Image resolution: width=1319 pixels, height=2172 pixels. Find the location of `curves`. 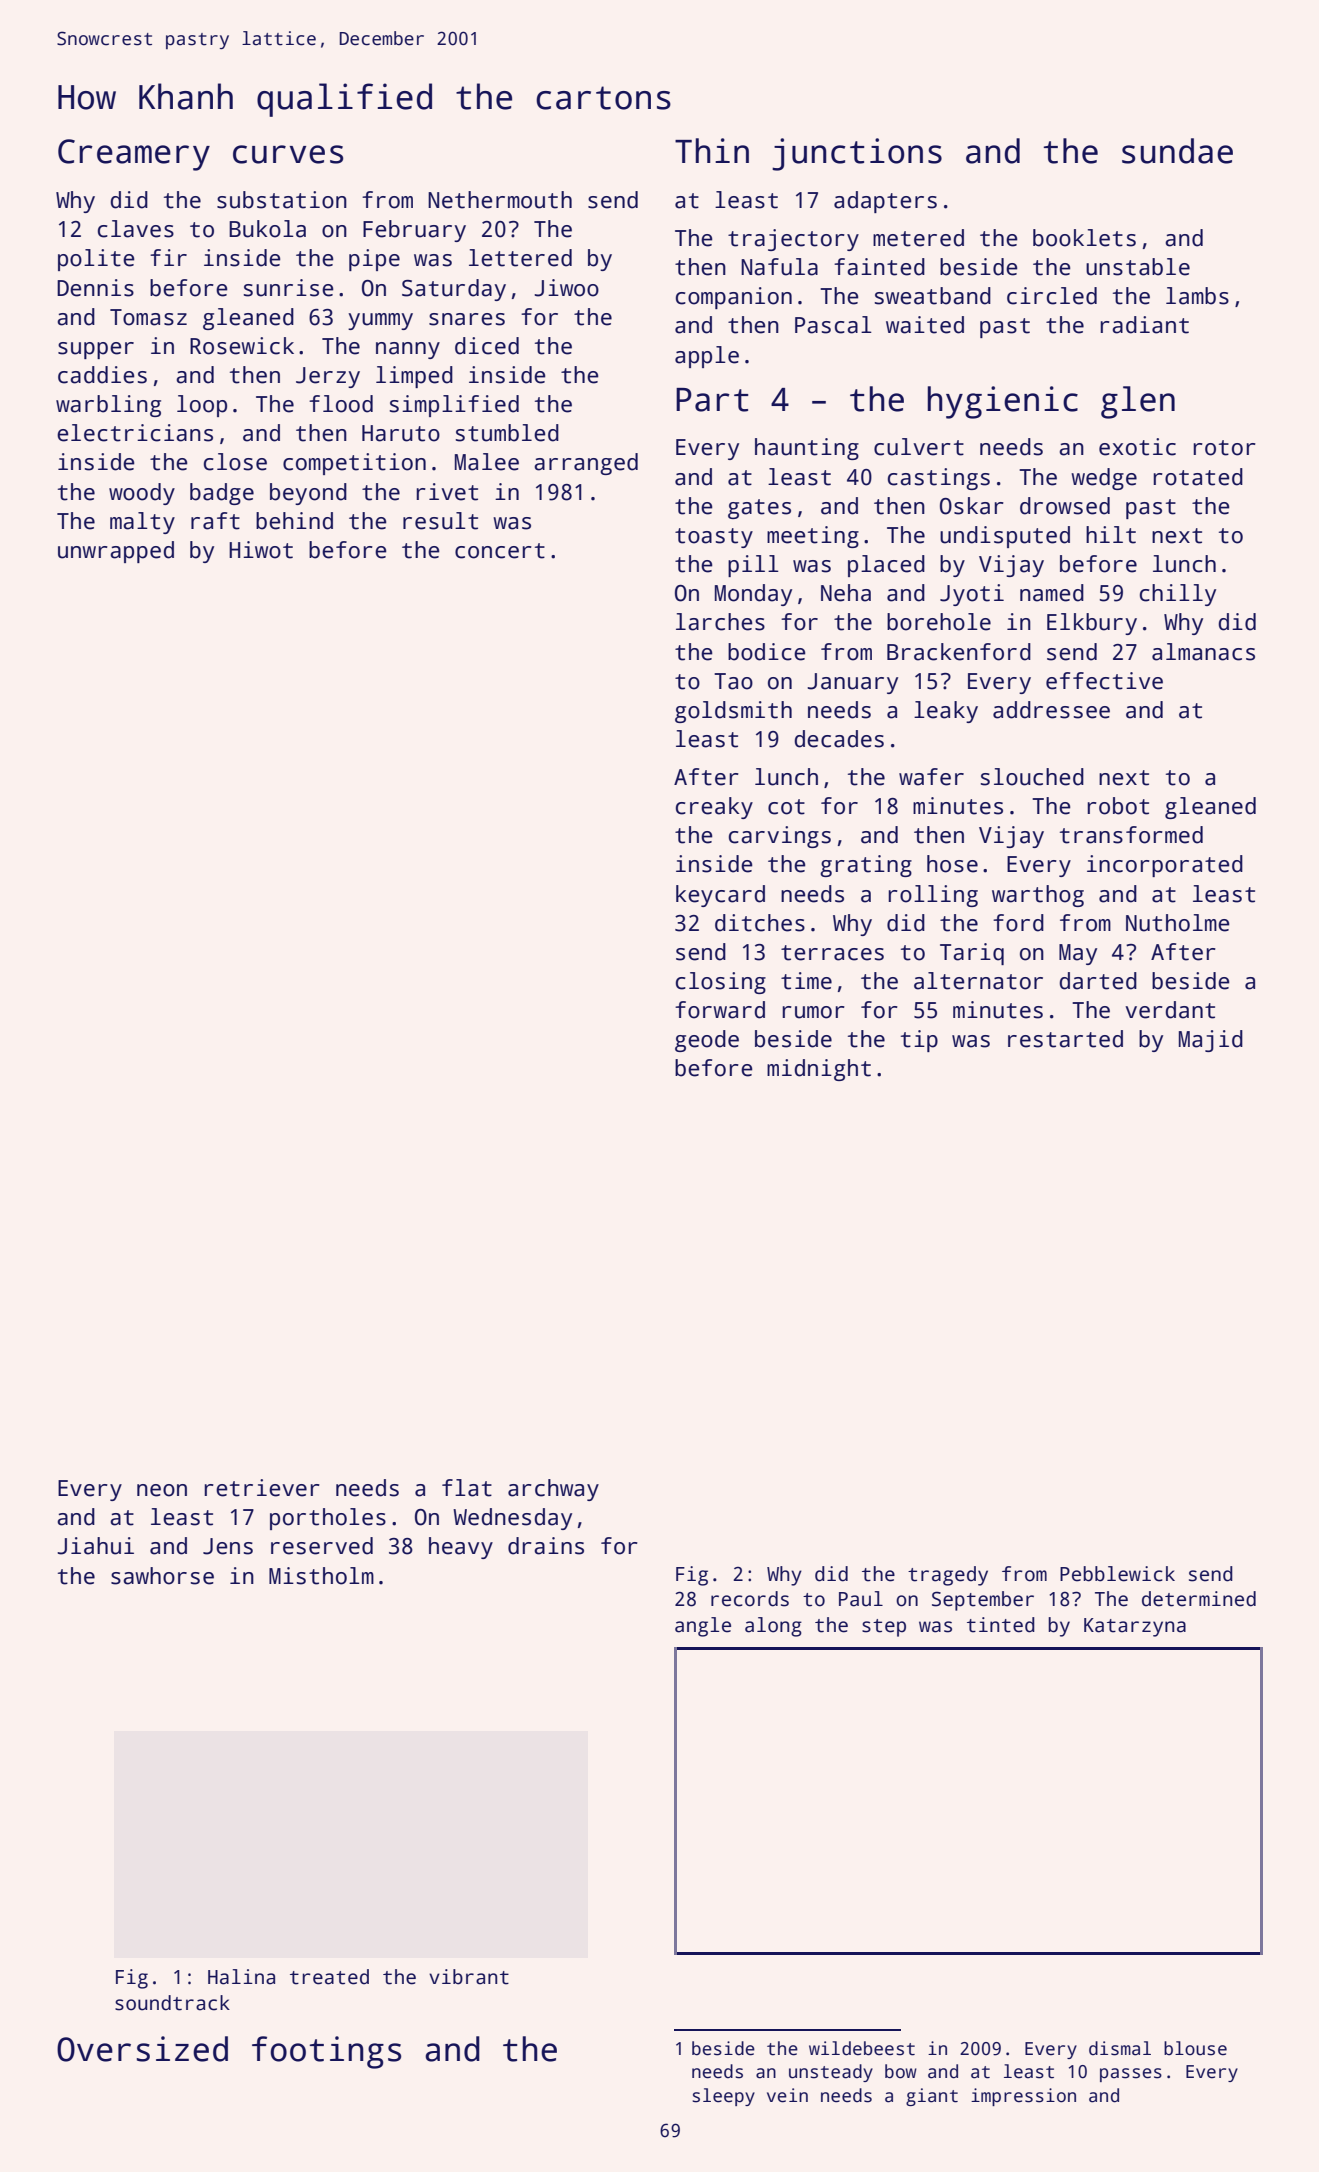

curves is located at coordinates (288, 154).
